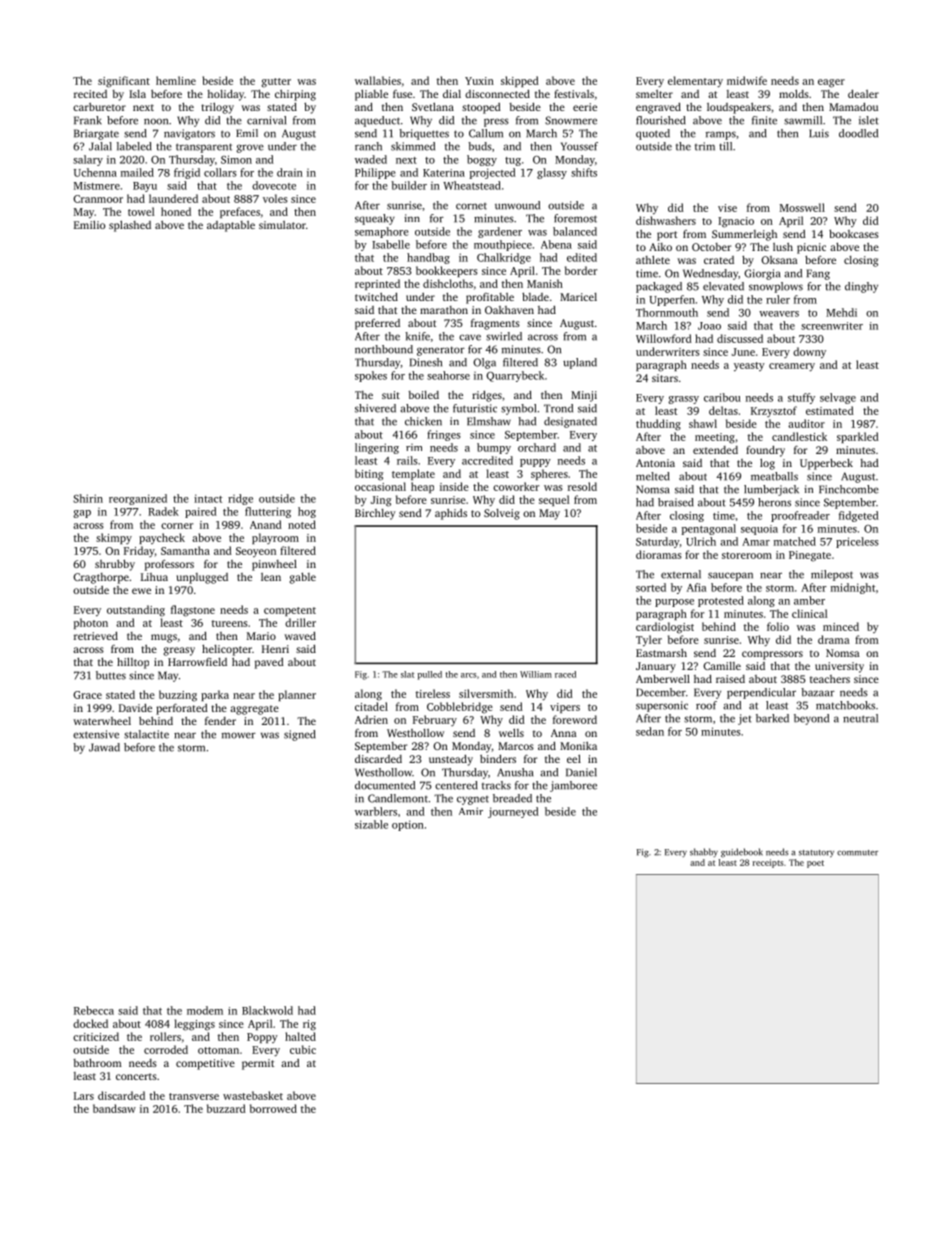 The width and height of the document is (952, 1233). What do you see at coordinates (371, 824) in the document?
I see `sizable` at bounding box center [371, 824].
